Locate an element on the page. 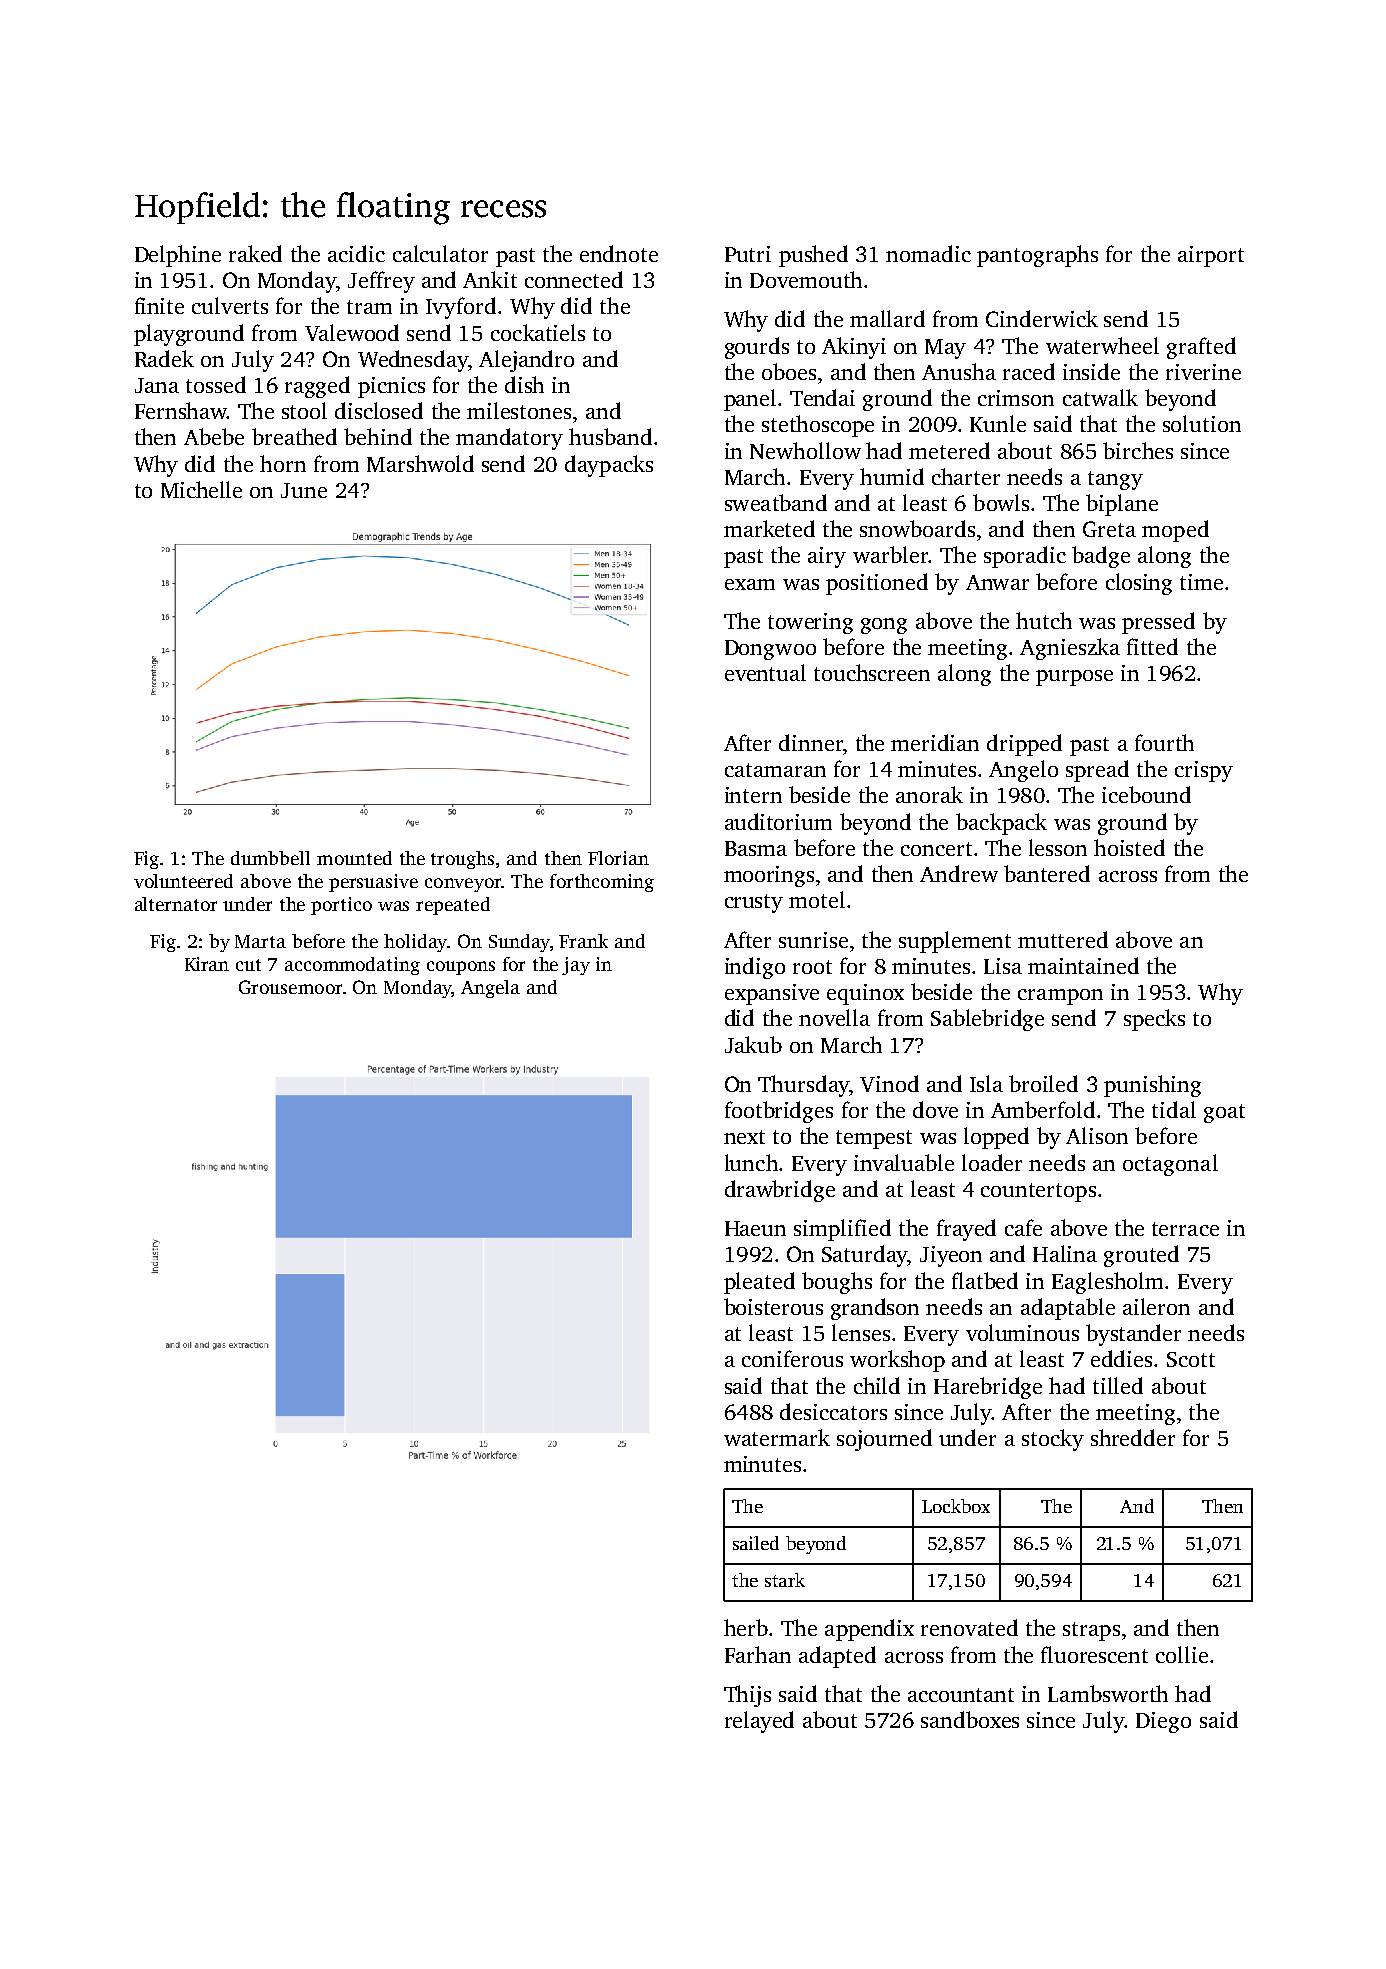 Image resolution: width=1386 pixels, height=1969 pixels. muttered is located at coordinates (1063, 939).
